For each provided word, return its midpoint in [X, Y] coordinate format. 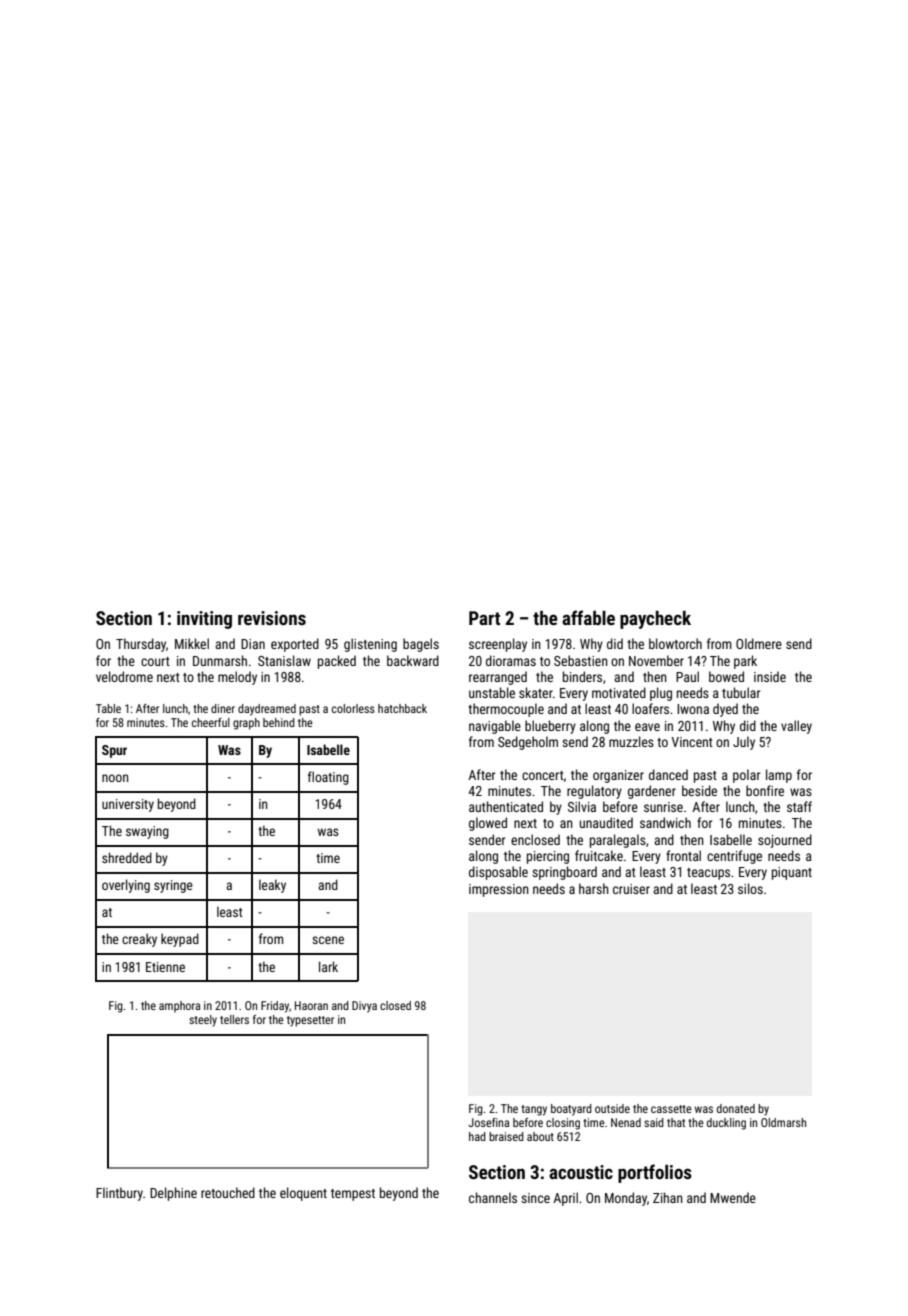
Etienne [165, 967]
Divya [364, 1007]
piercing [548, 857]
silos [750, 888]
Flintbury [119, 1194]
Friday [275, 1007]
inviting [204, 620]
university [128, 805]
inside [770, 676]
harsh [594, 888]
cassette [671, 1109]
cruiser [631, 889]
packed [337, 662]
